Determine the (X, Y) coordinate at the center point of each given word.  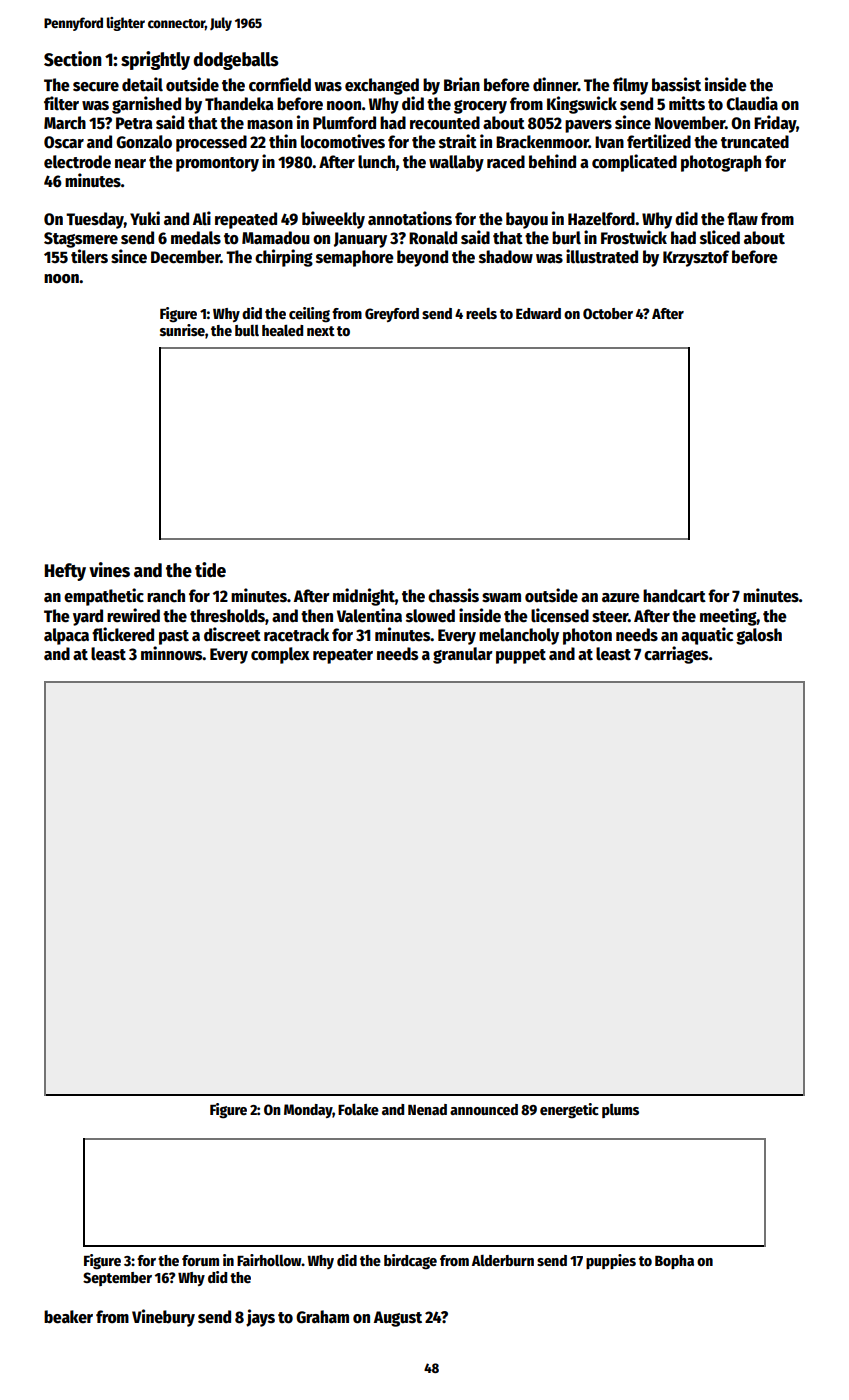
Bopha (674, 1262)
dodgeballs (236, 61)
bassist (676, 84)
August (398, 1319)
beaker (68, 1317)
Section (73, 59)
